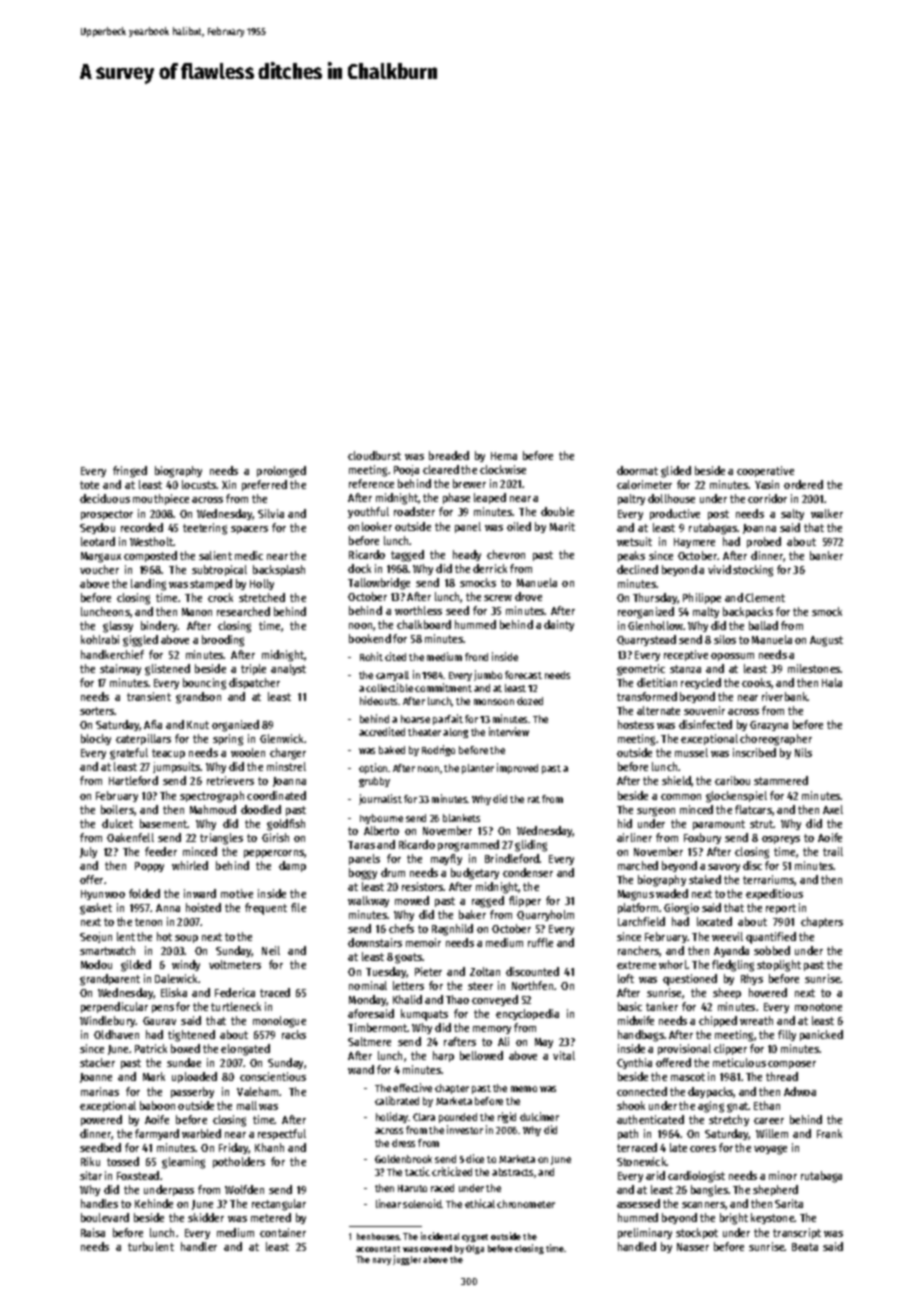 This page has height=1308, width=924. I want to click on gasket, so click(96, 909).
